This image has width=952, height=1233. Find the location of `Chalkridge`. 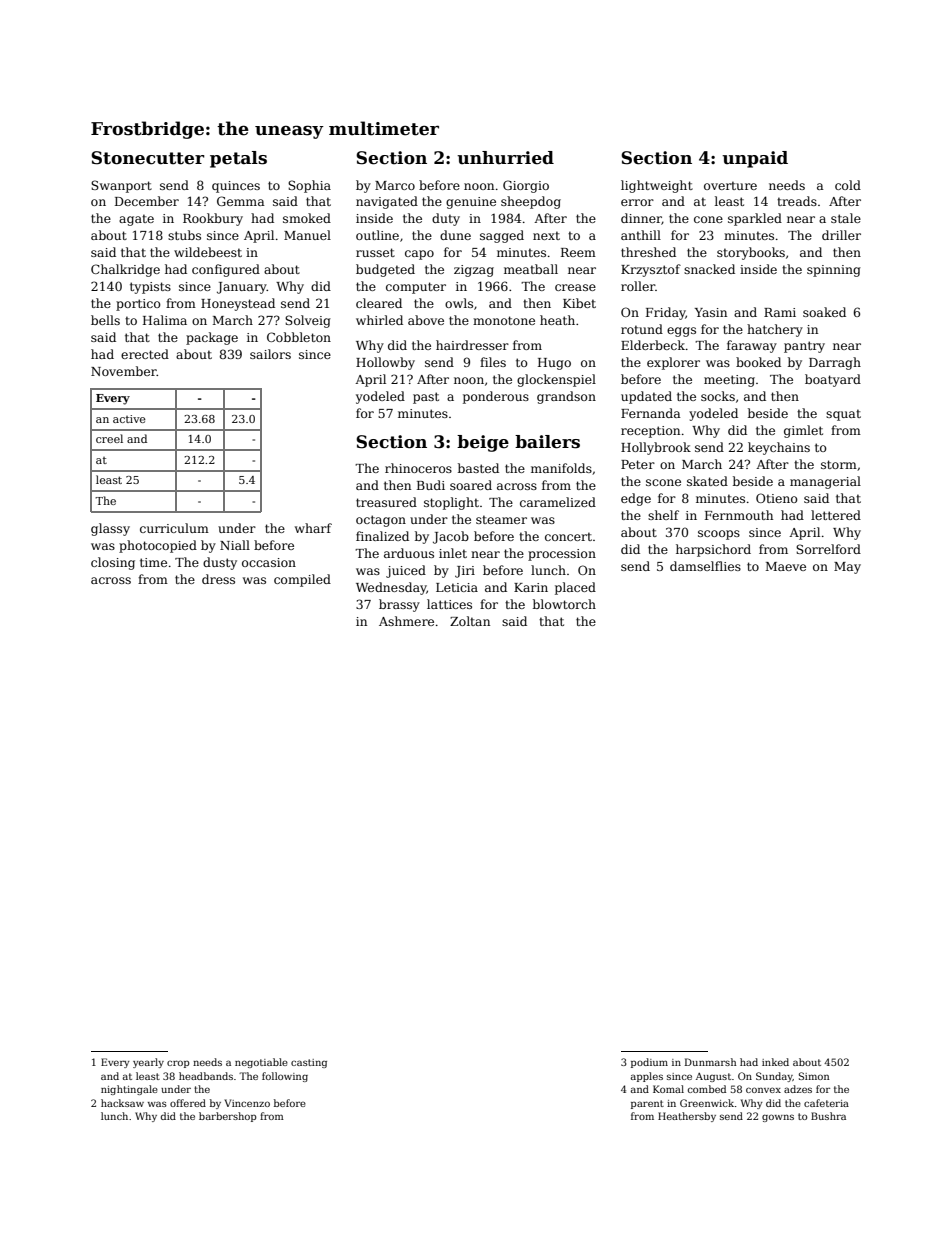

Chalkridge is located at coordinates (125, 270).
